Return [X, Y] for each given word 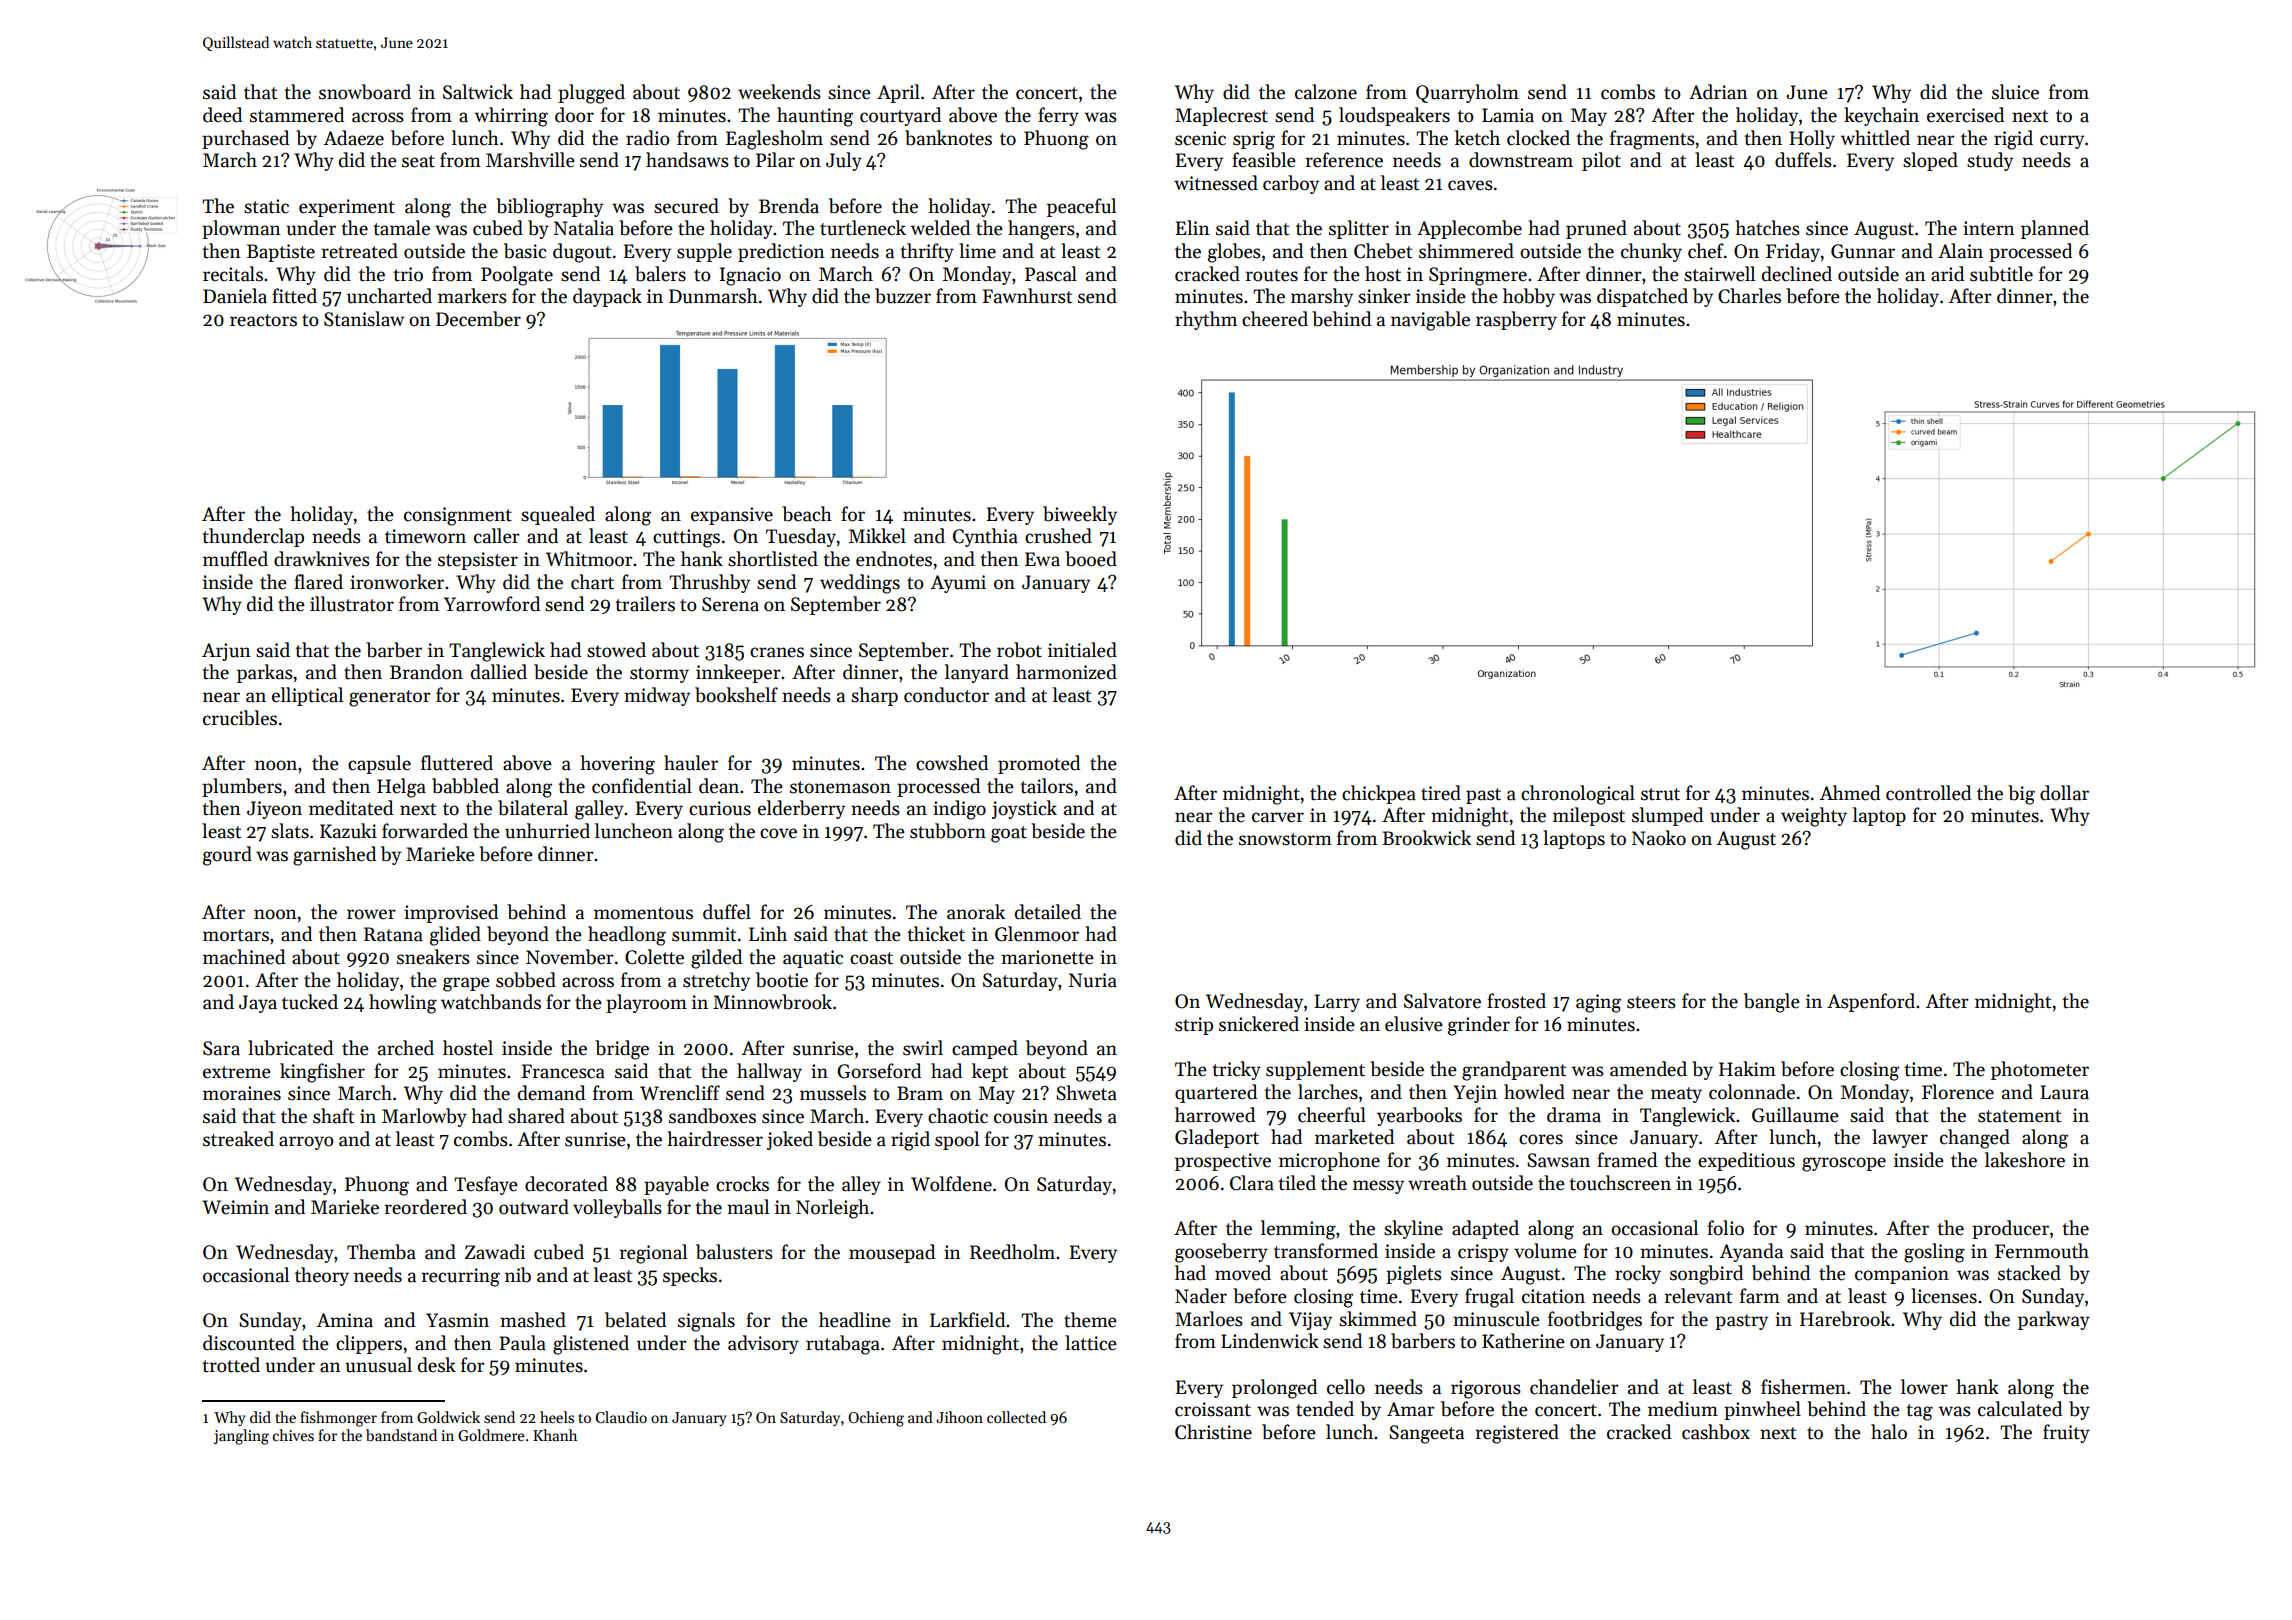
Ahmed [1850, 793]
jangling [241, 1437]
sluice [2015, 92]
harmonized [1066, 672]
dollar [2064, 793]
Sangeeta [1426, 1434]
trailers [645, 604]
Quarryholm [1467, 93]
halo [1889, 1432]
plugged [591, 94]
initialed [1082, 650]
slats [290, 831]
